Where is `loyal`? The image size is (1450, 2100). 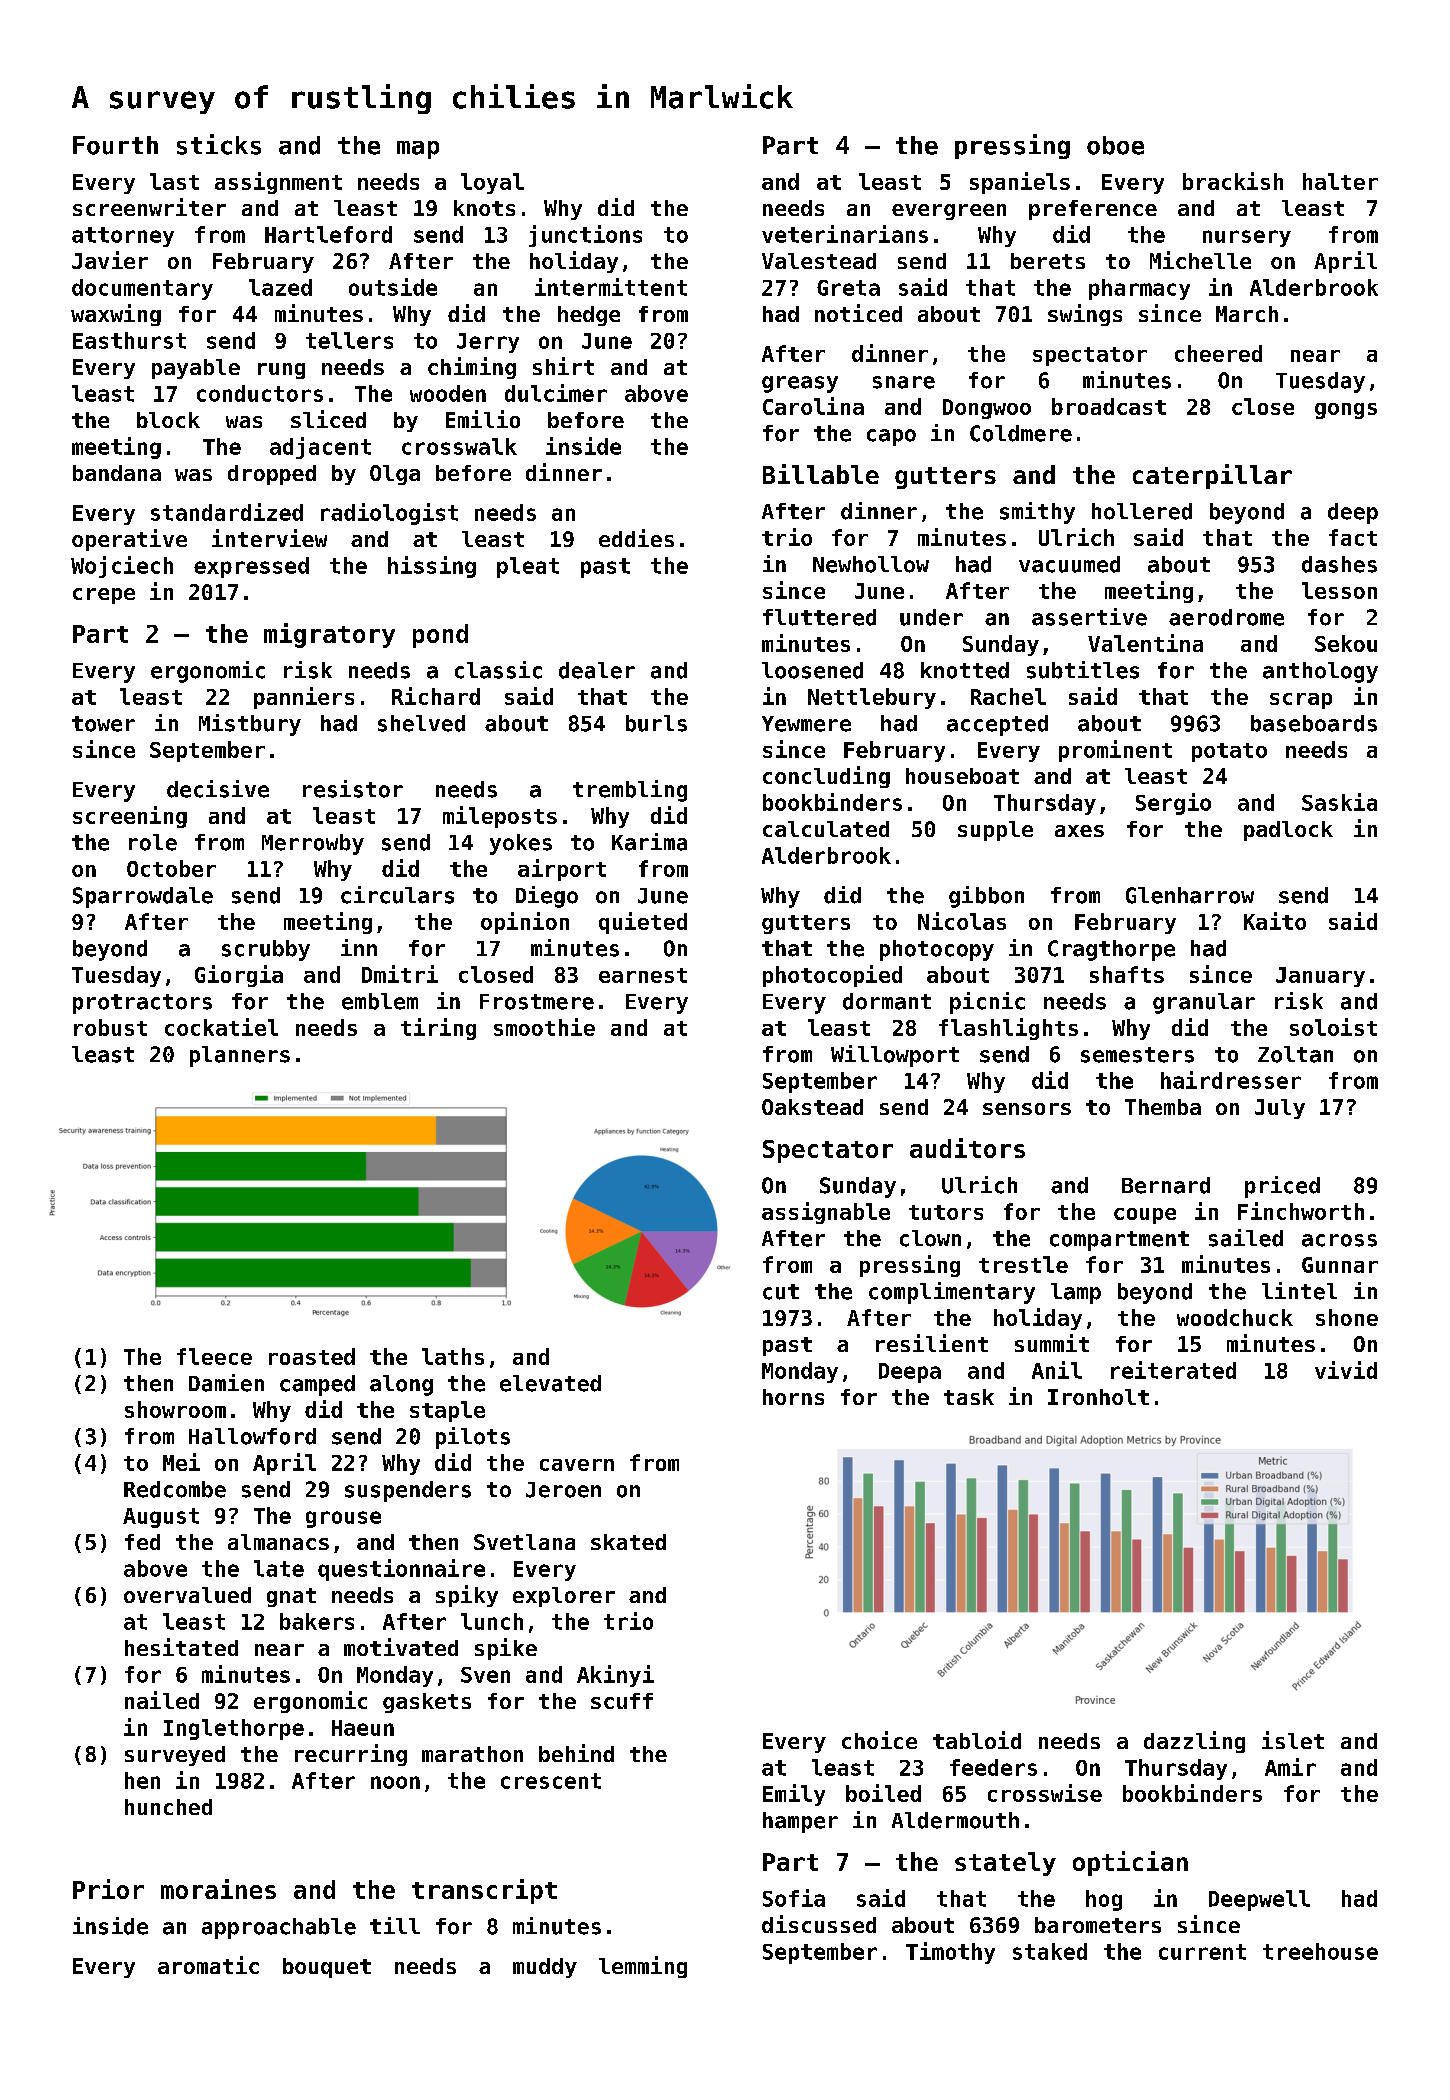 loyal is located at coordinates (492, 183).
